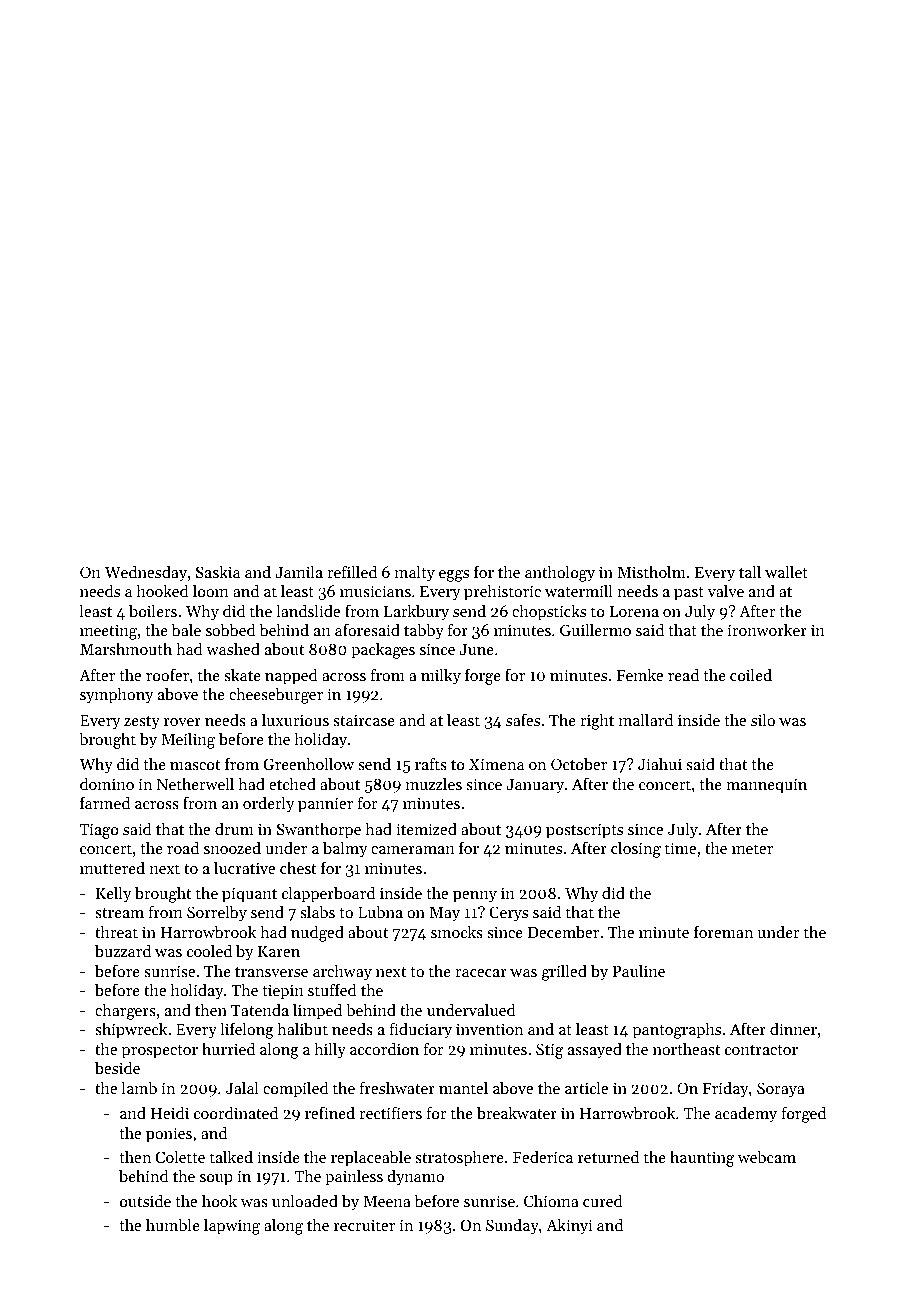 Image resolution: width=908 pixels, height=1316 pixels. I want to click on Jiahui, so click(660, 764).
